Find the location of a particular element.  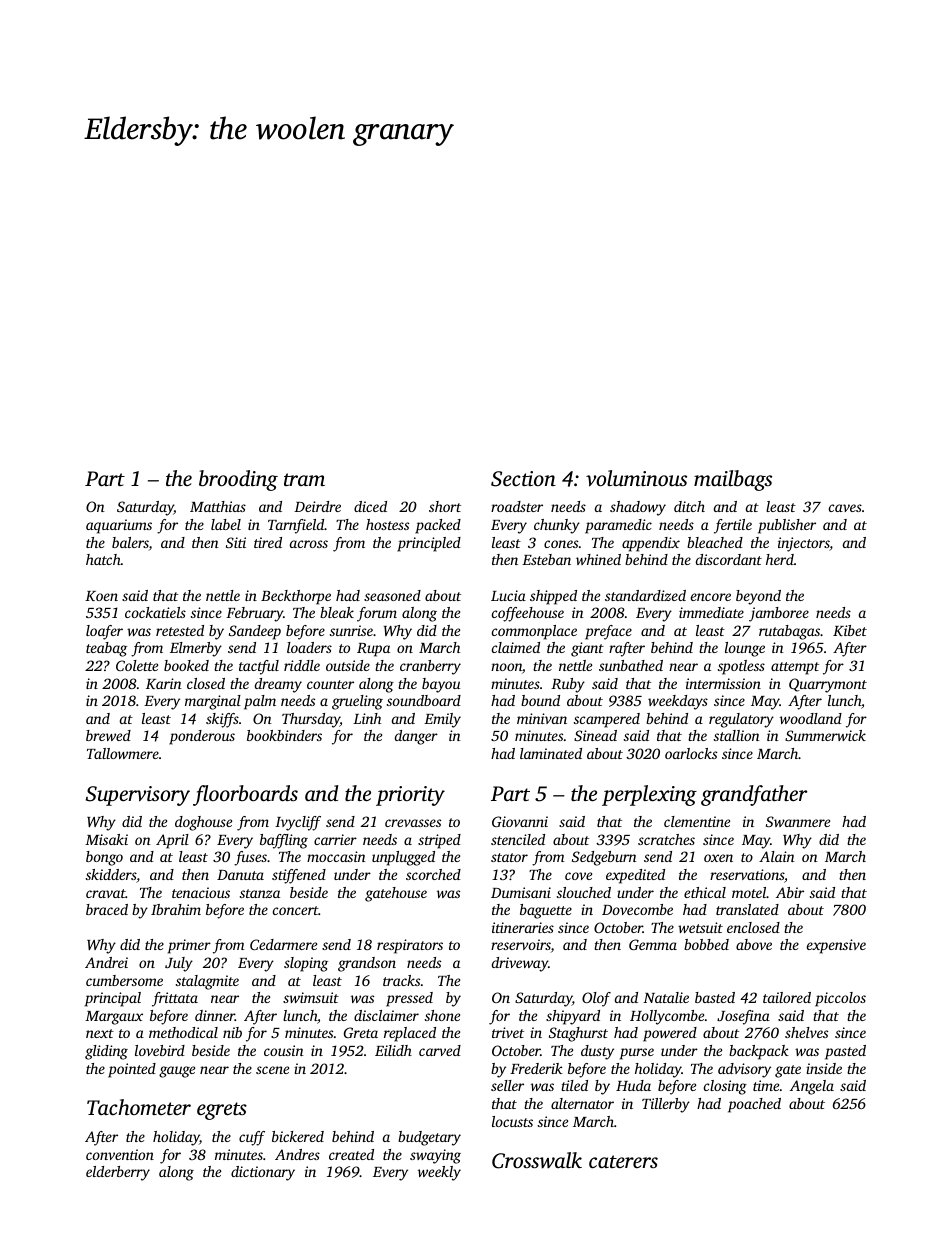

mailbags is located at coordinates (733, 480).
